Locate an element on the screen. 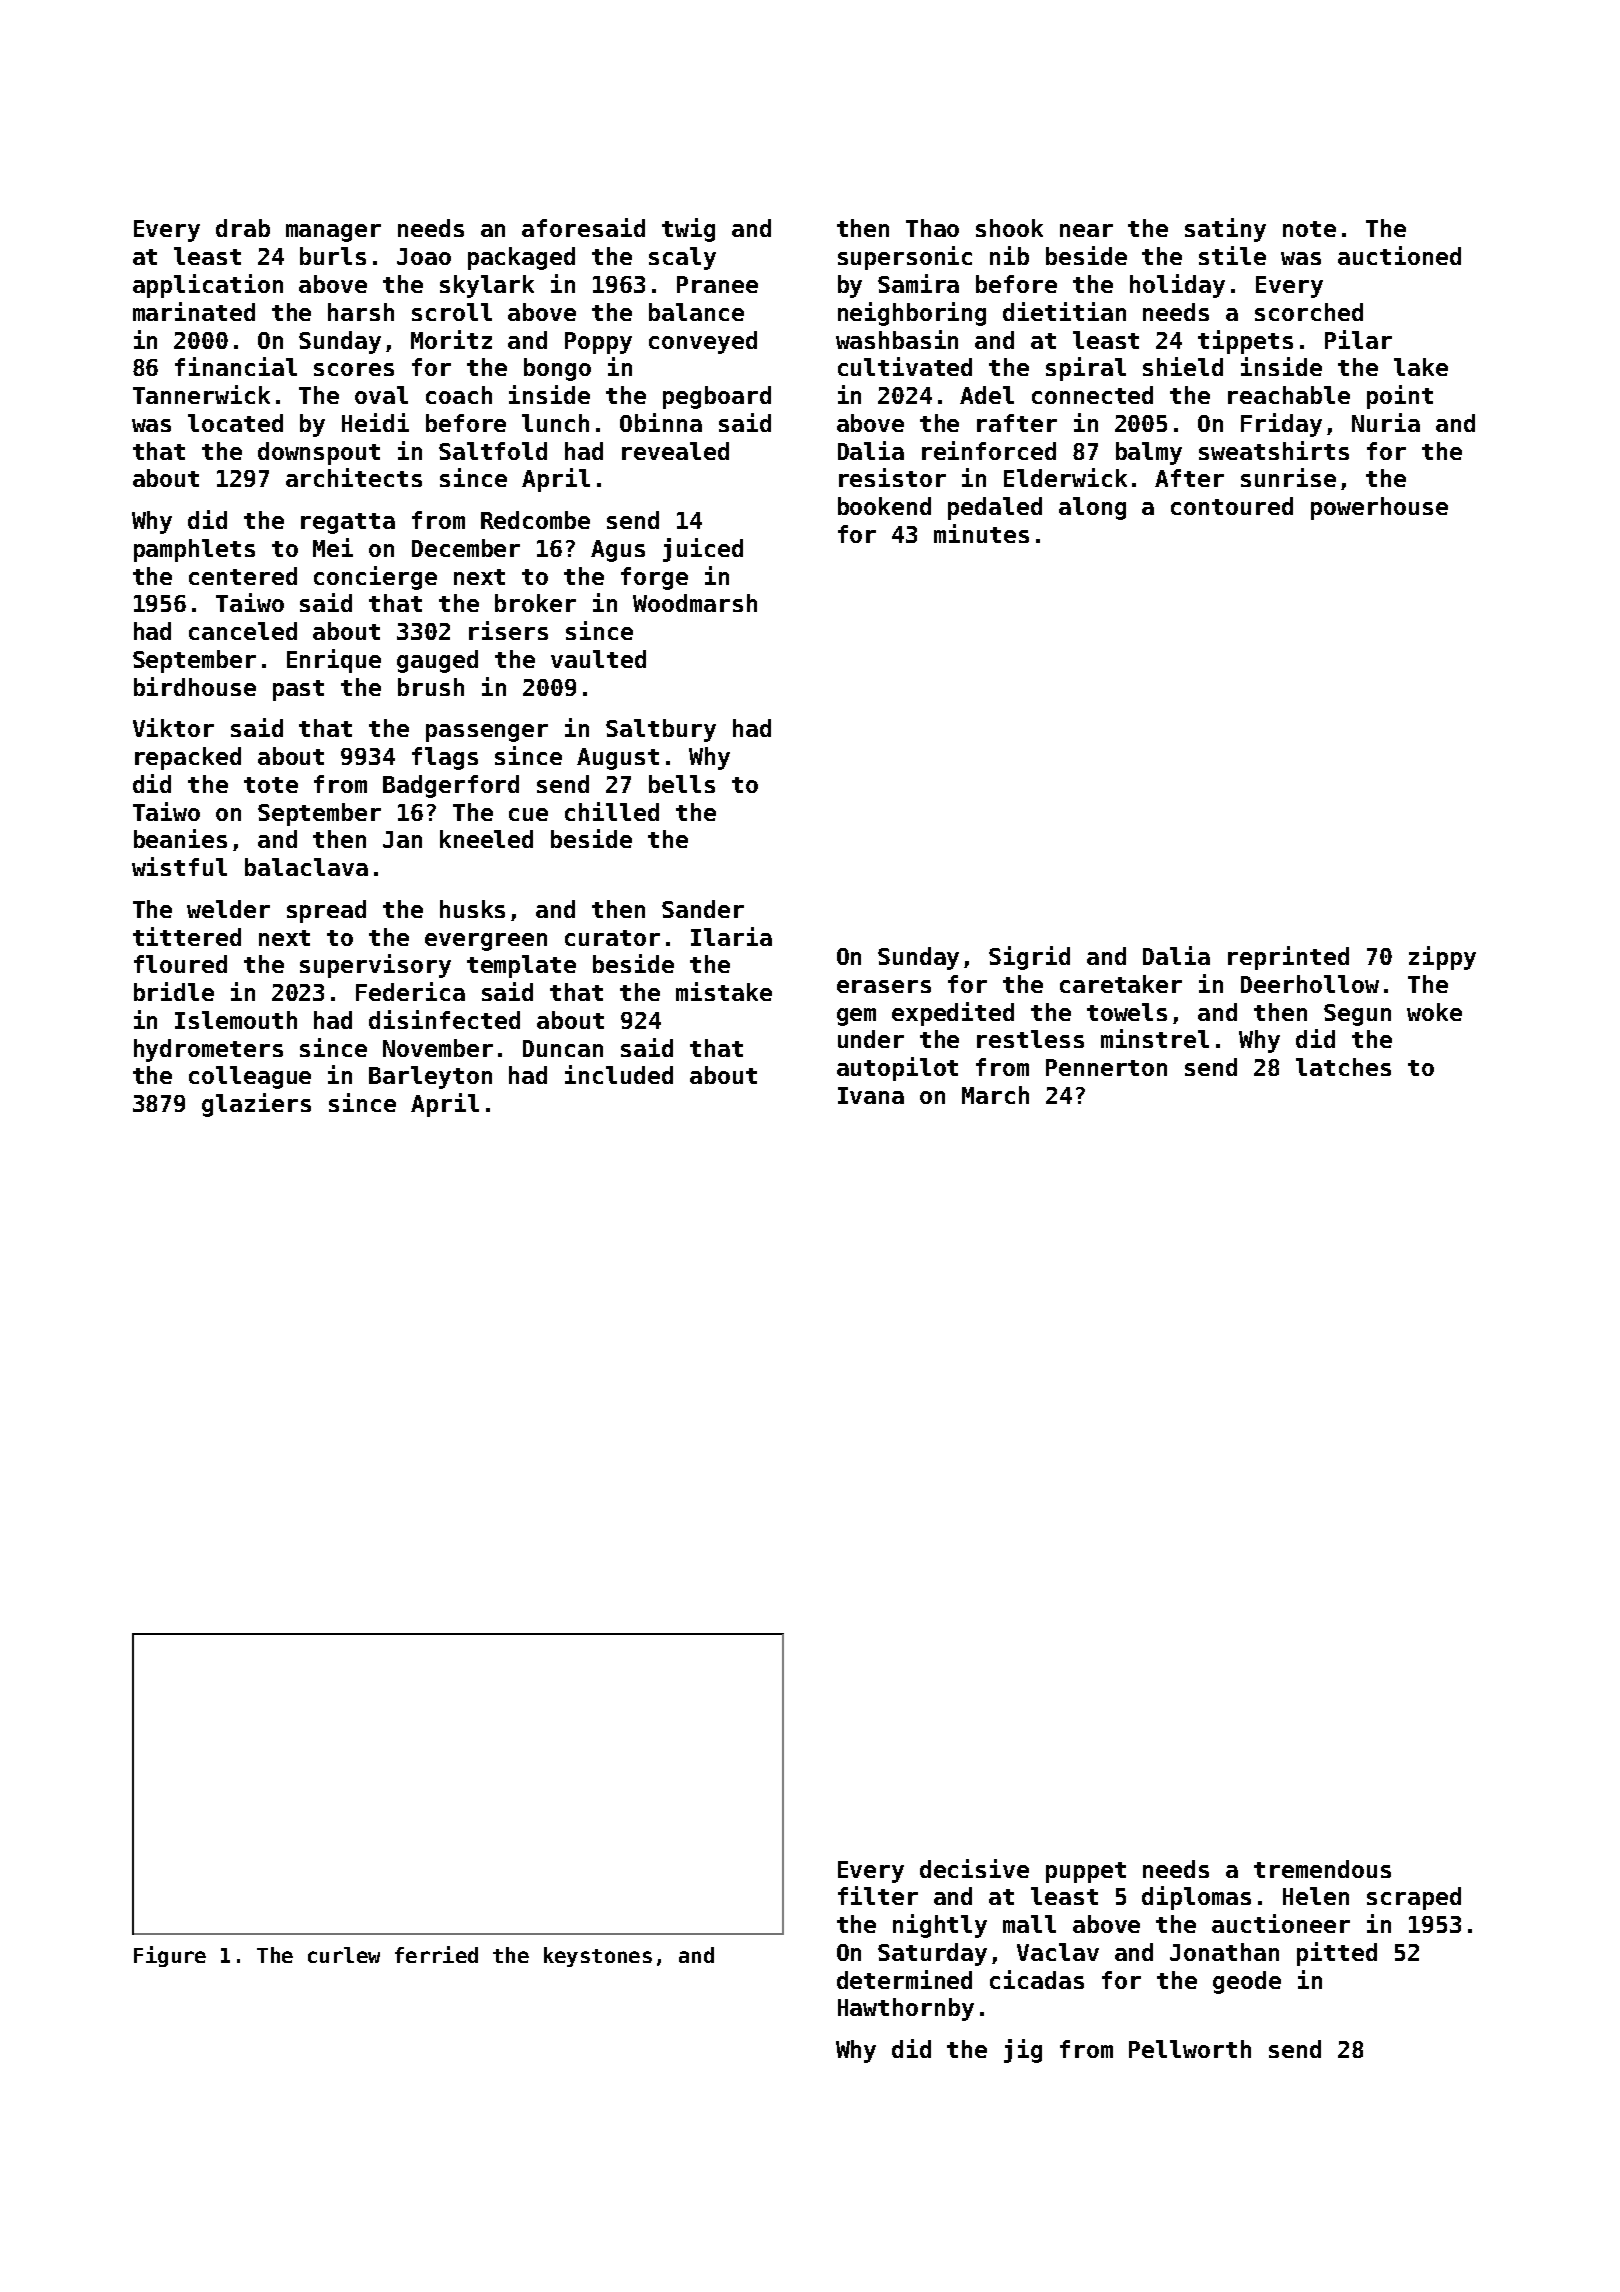 This screenshot has width=1620, height=2292. powerhouse is located at coordinates (1379, 508).
